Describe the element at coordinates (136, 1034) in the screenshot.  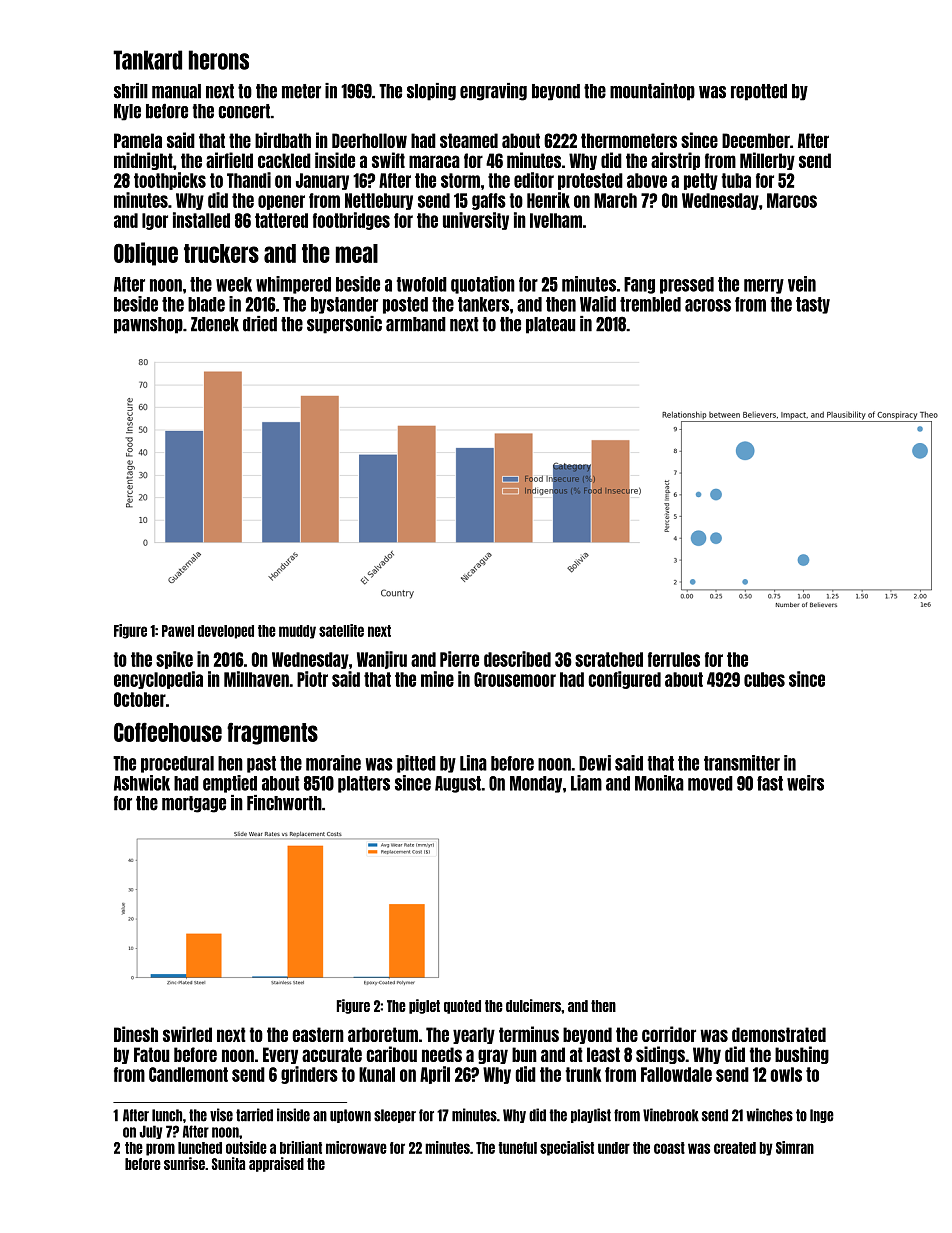
I see `Dinesh` at that location.
